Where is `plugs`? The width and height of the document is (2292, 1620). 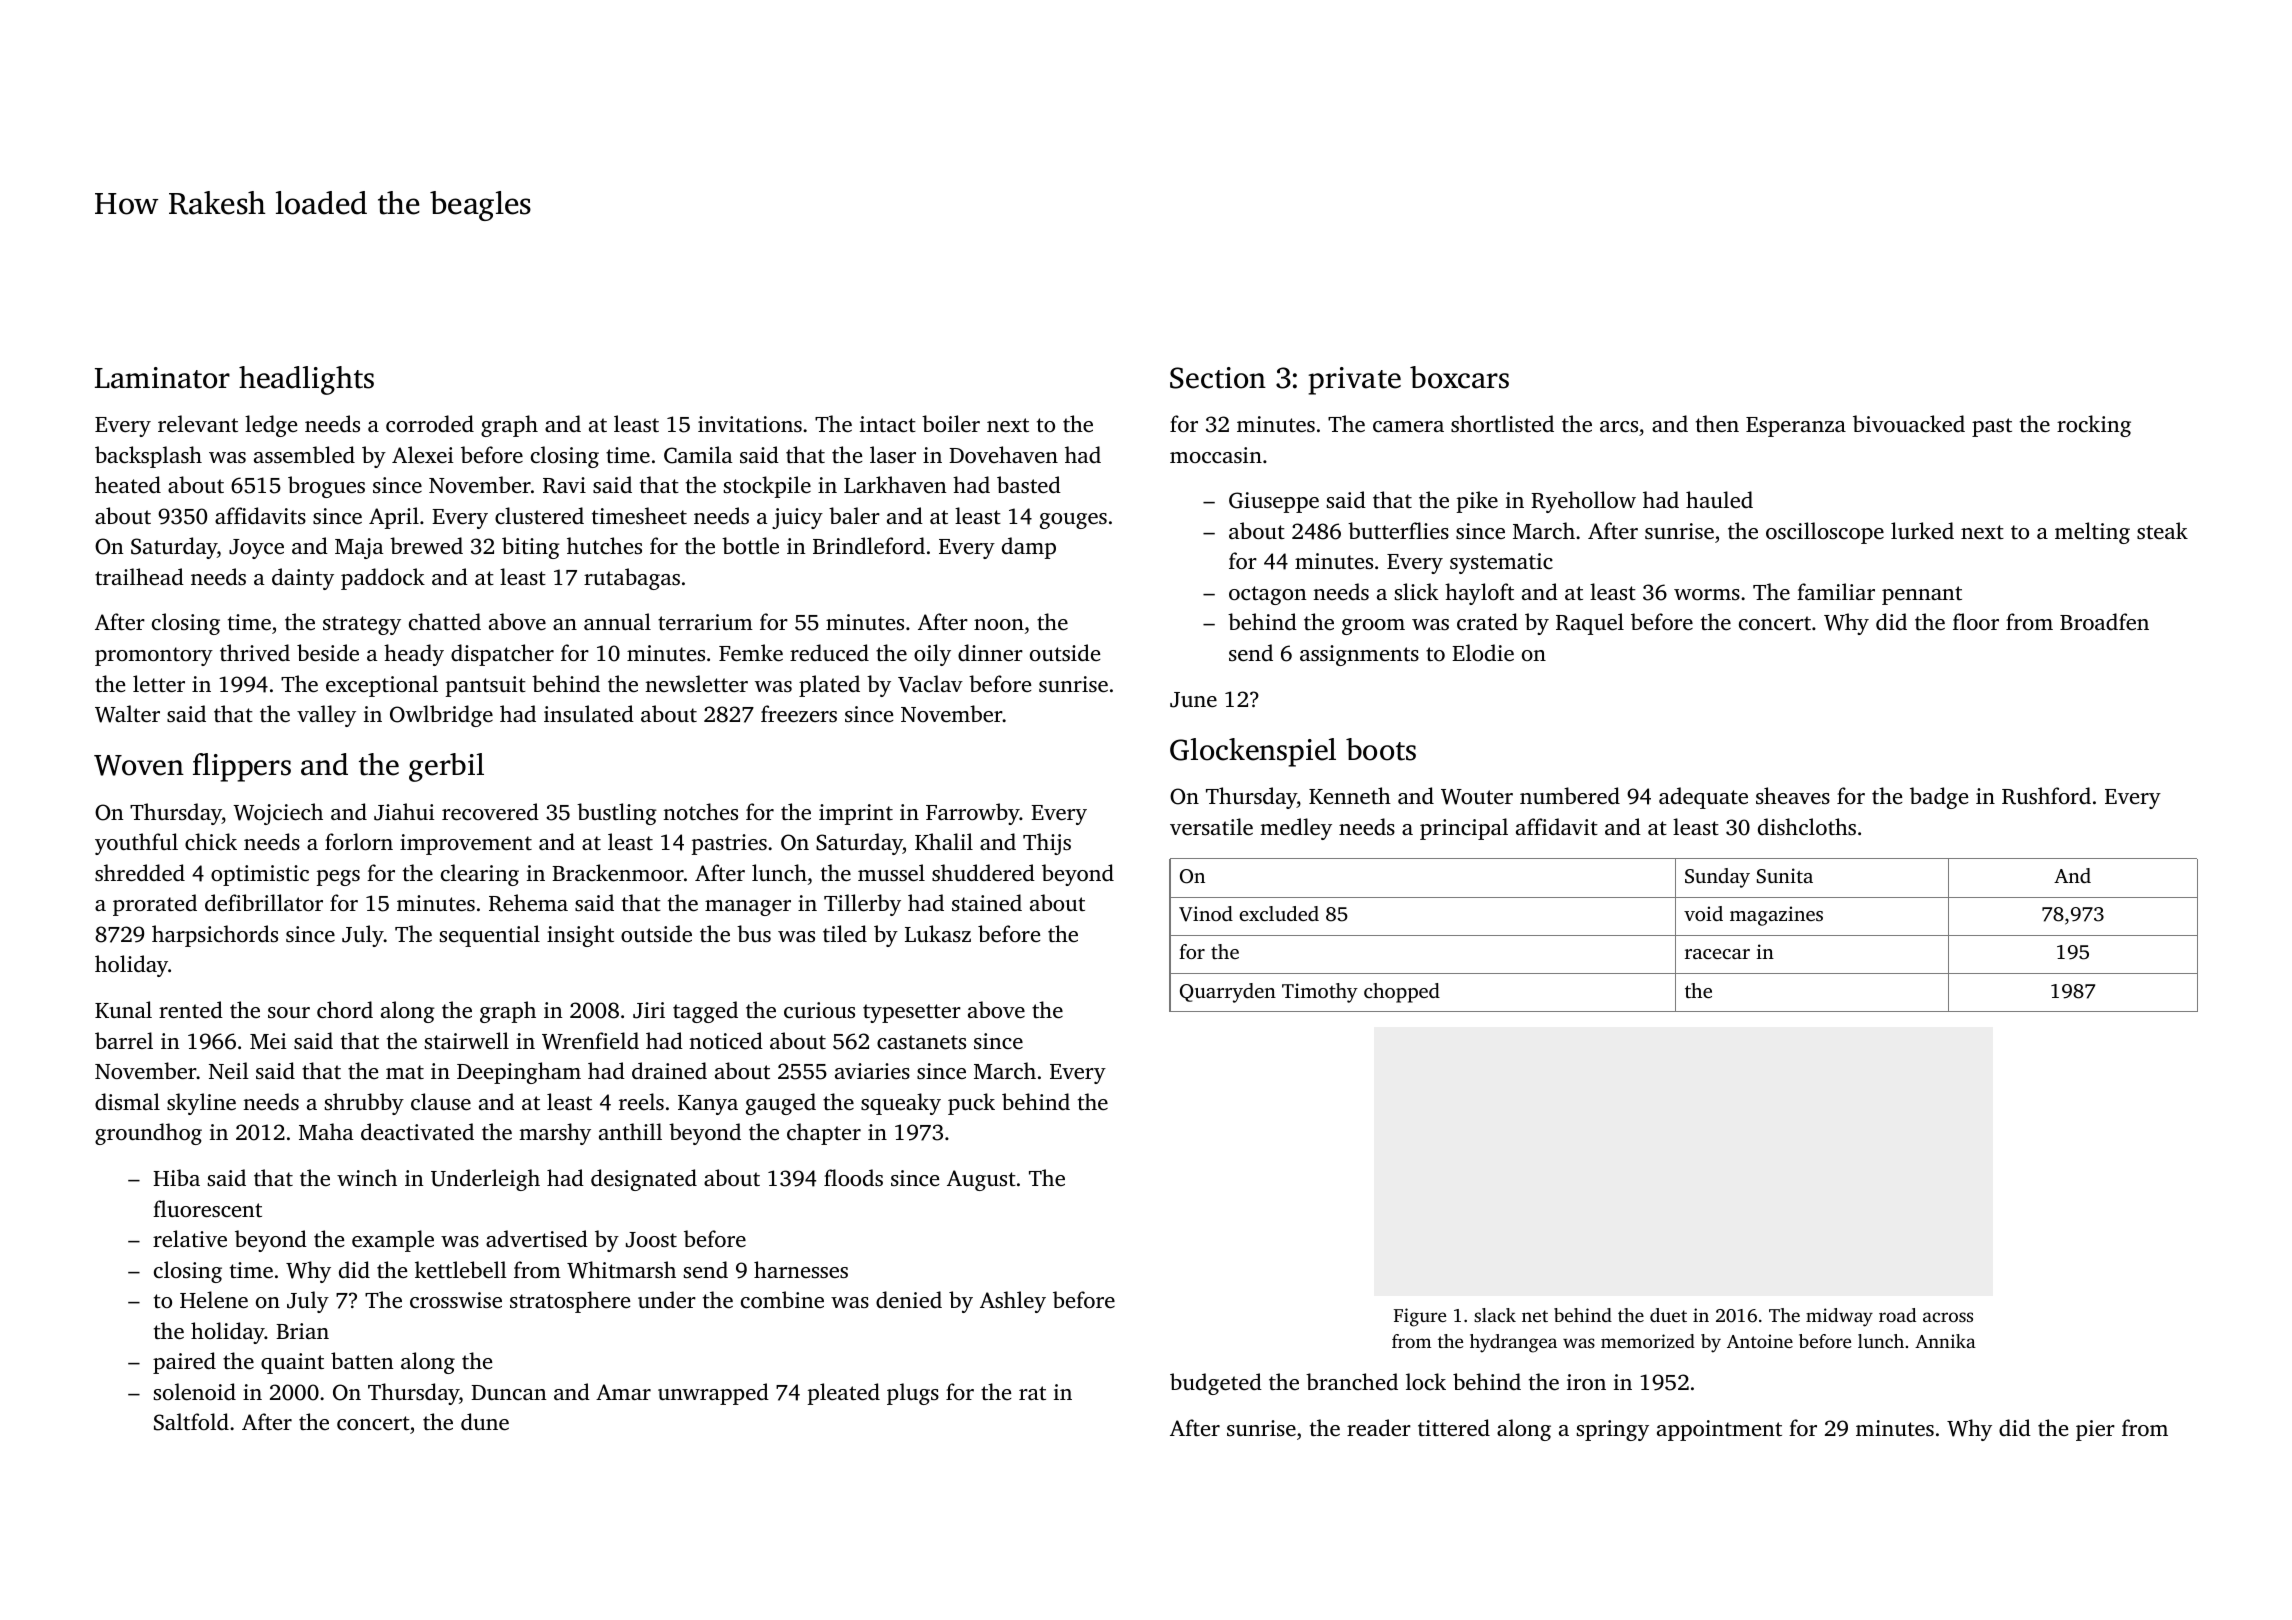
plugs is located at coordinates (913, 1394).
